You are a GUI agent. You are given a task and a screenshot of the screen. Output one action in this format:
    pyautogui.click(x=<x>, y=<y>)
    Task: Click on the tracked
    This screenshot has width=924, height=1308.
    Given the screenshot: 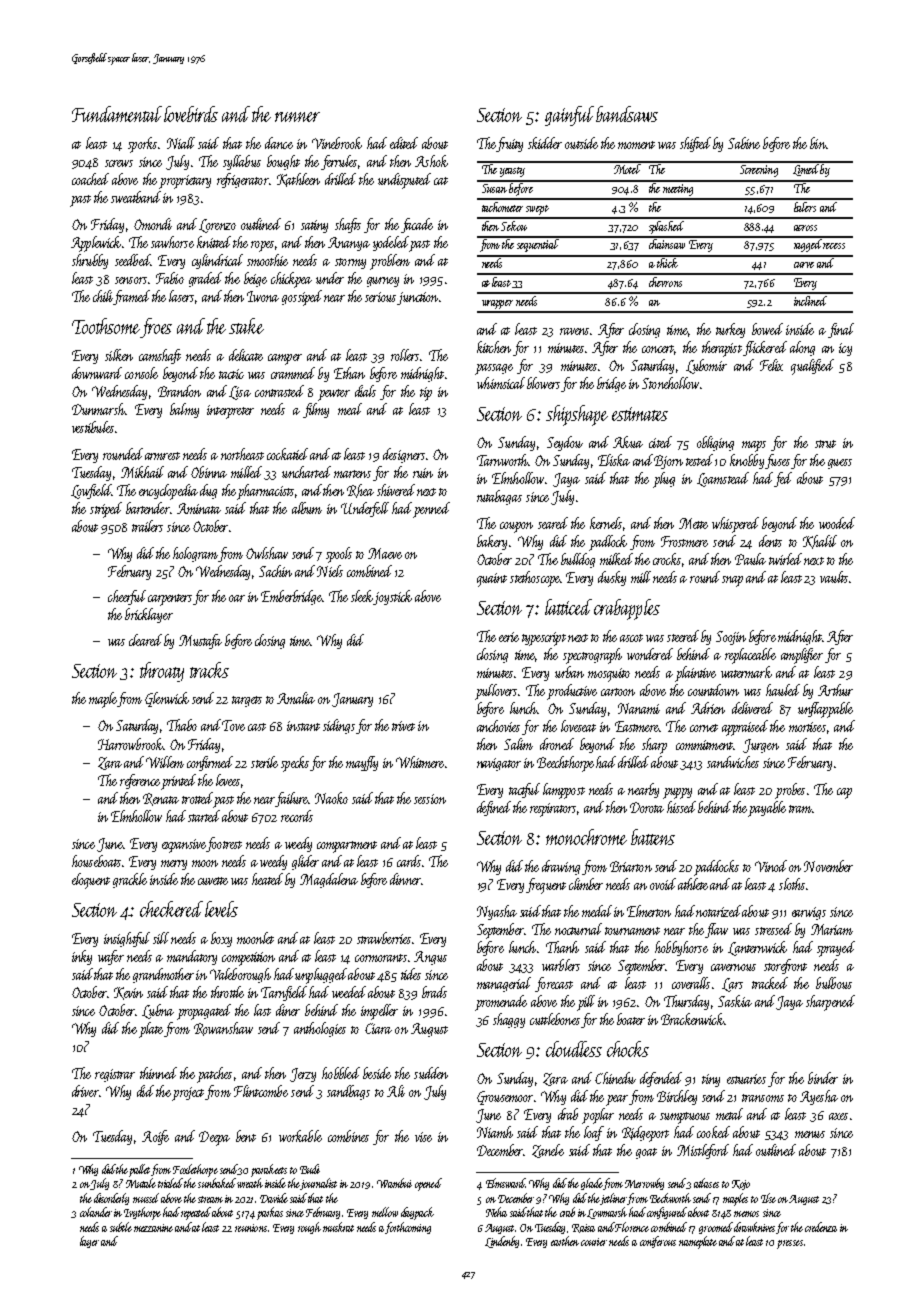 What is the action you would take?
    pyautogui.click(x=770, y=983)
